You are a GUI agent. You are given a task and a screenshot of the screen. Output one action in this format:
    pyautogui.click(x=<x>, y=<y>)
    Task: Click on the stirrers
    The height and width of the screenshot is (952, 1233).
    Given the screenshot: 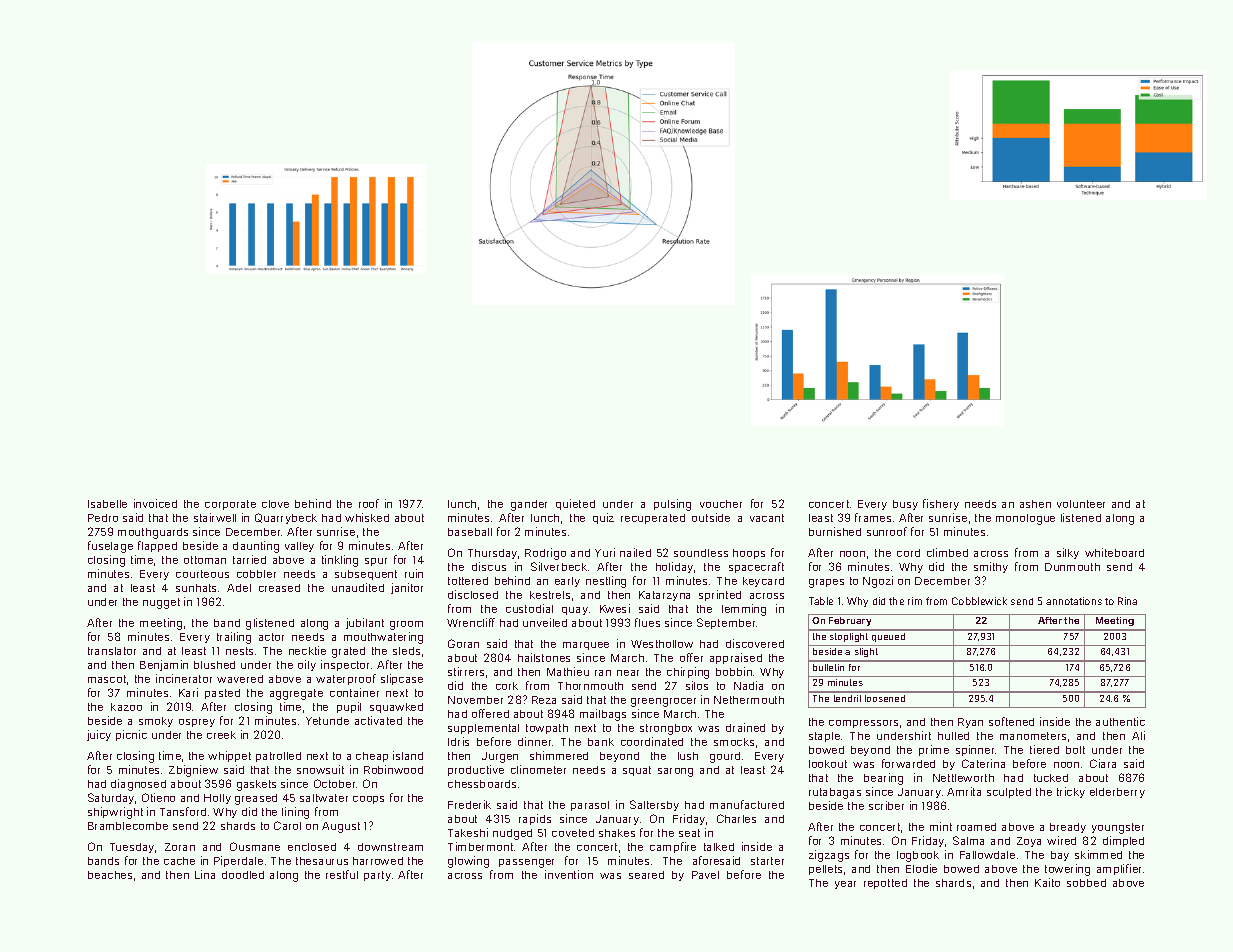 What is the action you would take?
    pyautogui.click(x=466, y=671)
